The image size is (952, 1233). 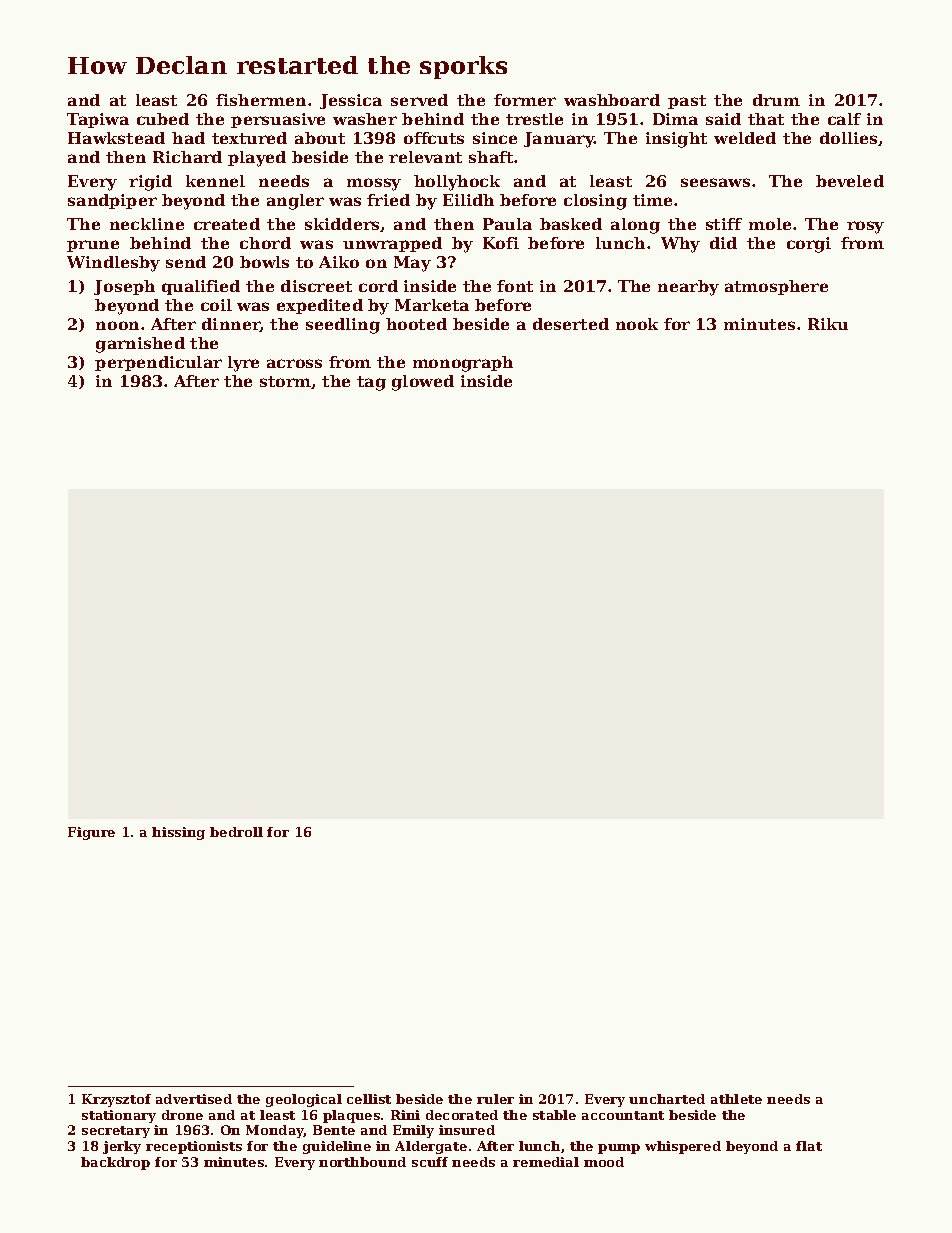 What do you see at coordinates (261, 100) in the document?
I see `fishermen` at bounding box center [261, 100].
